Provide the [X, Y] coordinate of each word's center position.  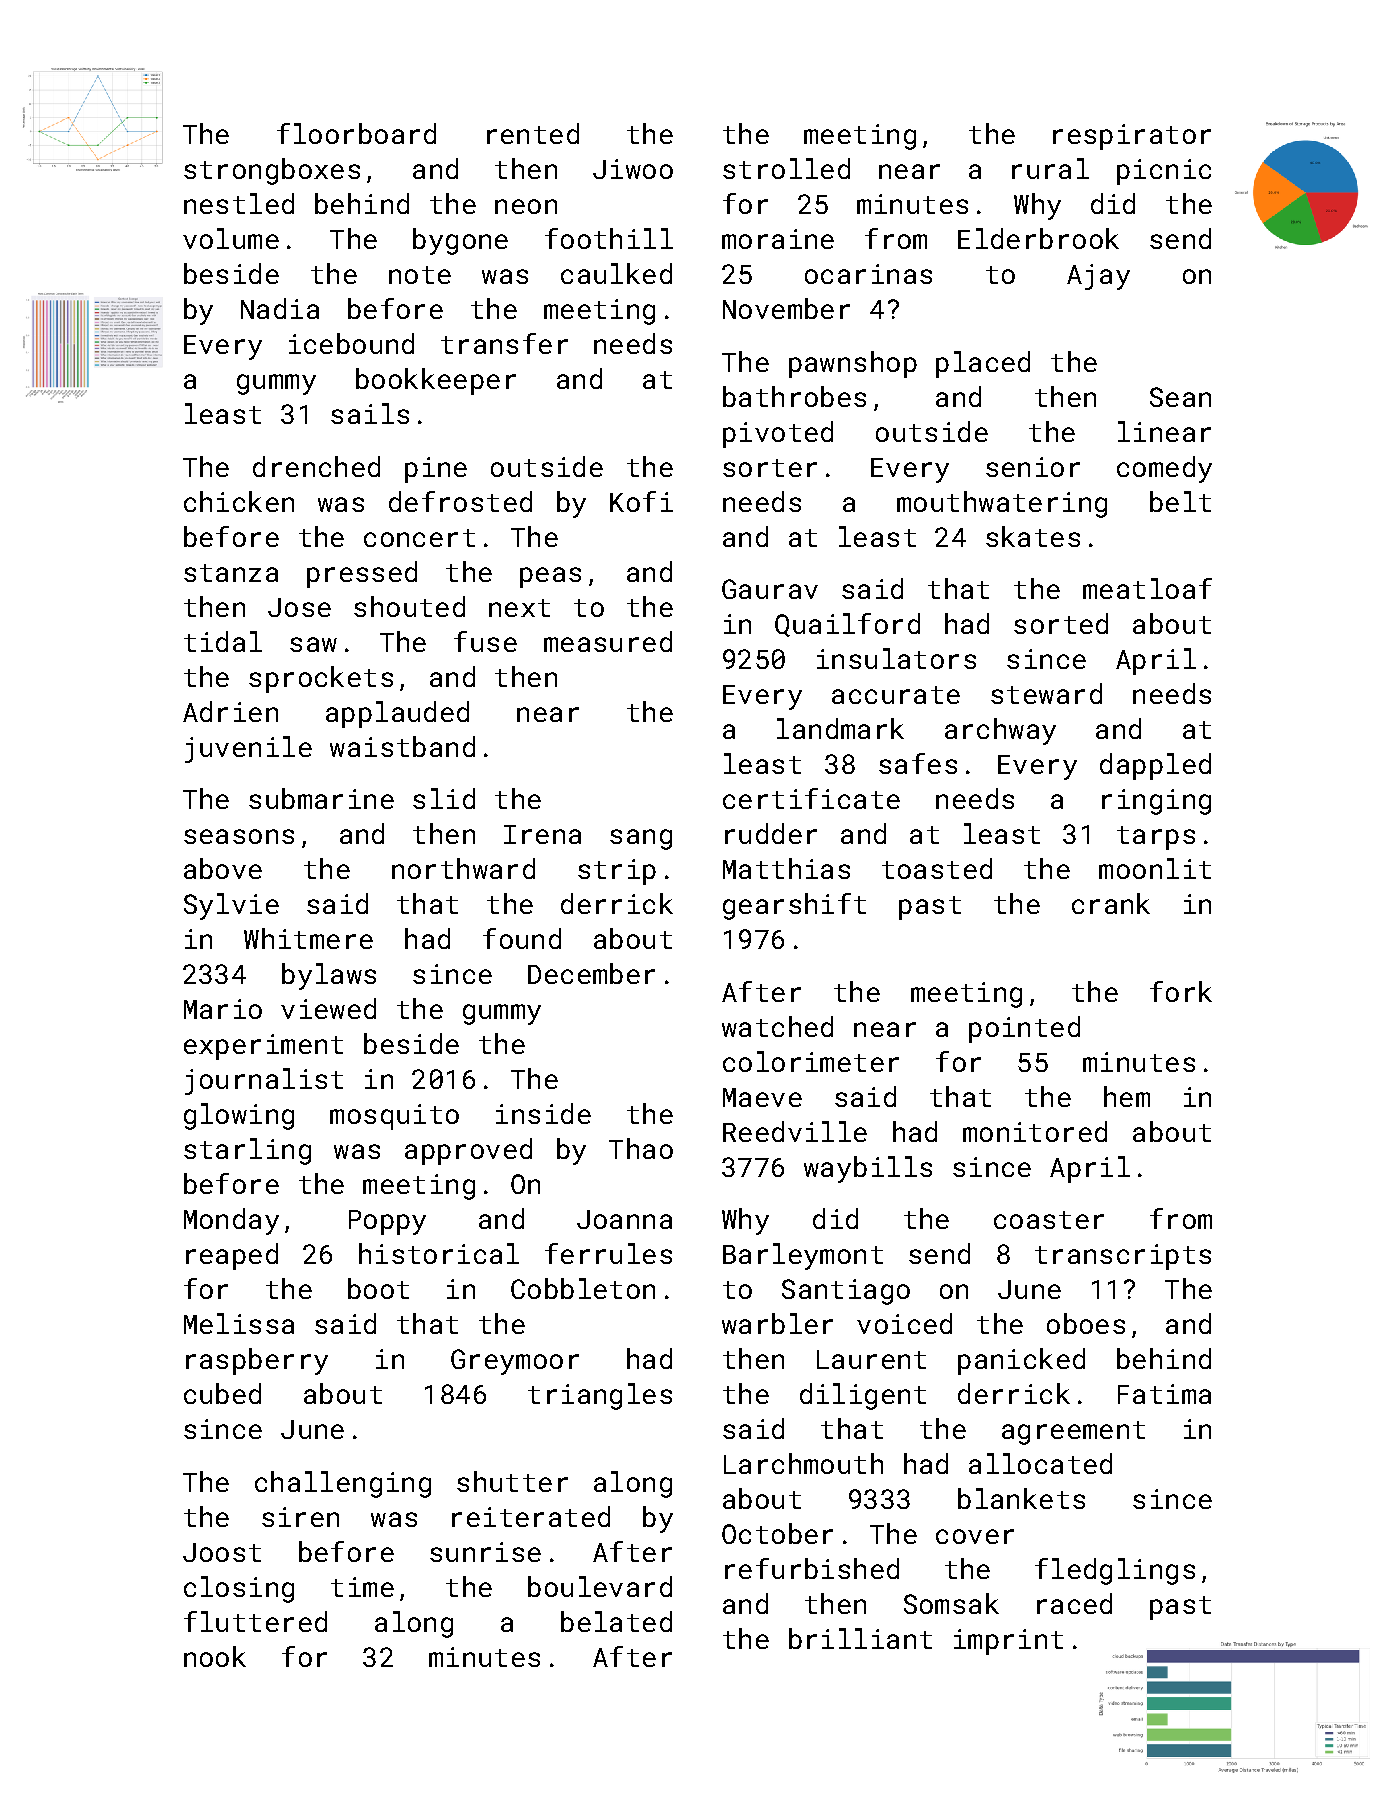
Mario [223, 1009]
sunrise [485, 1552]
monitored [1035, 1131]
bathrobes [794, 396]
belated [616, 1621]
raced [1074, 1603]
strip [617, 872]
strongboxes [272, 171]
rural [1050, 168]
